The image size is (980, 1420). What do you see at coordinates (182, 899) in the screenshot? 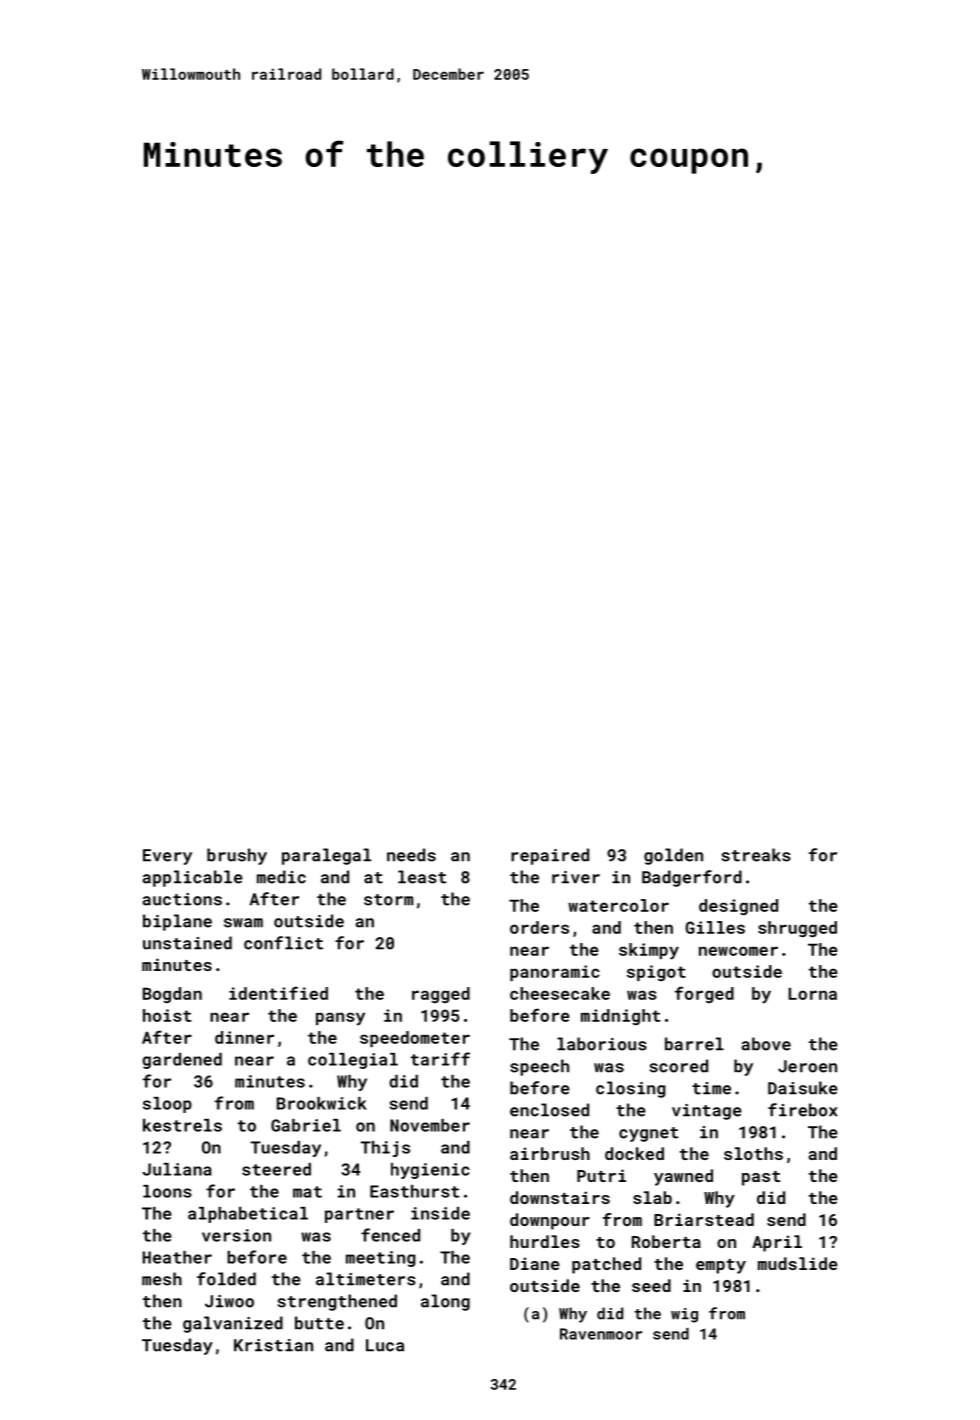
I see `auctions` at bounding box center [182, 899].
